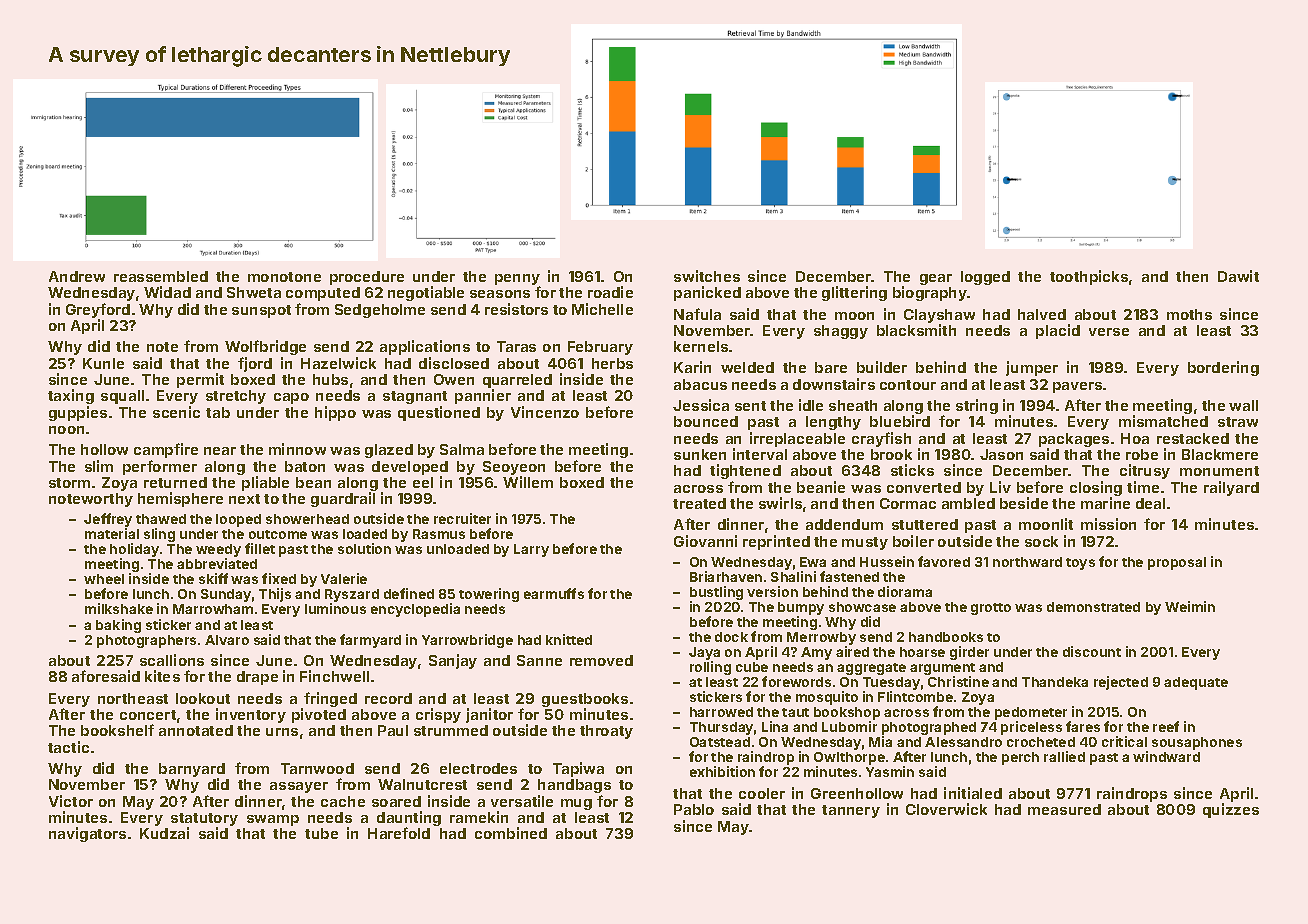  I want to click on sunspot, so click(261, 311).
